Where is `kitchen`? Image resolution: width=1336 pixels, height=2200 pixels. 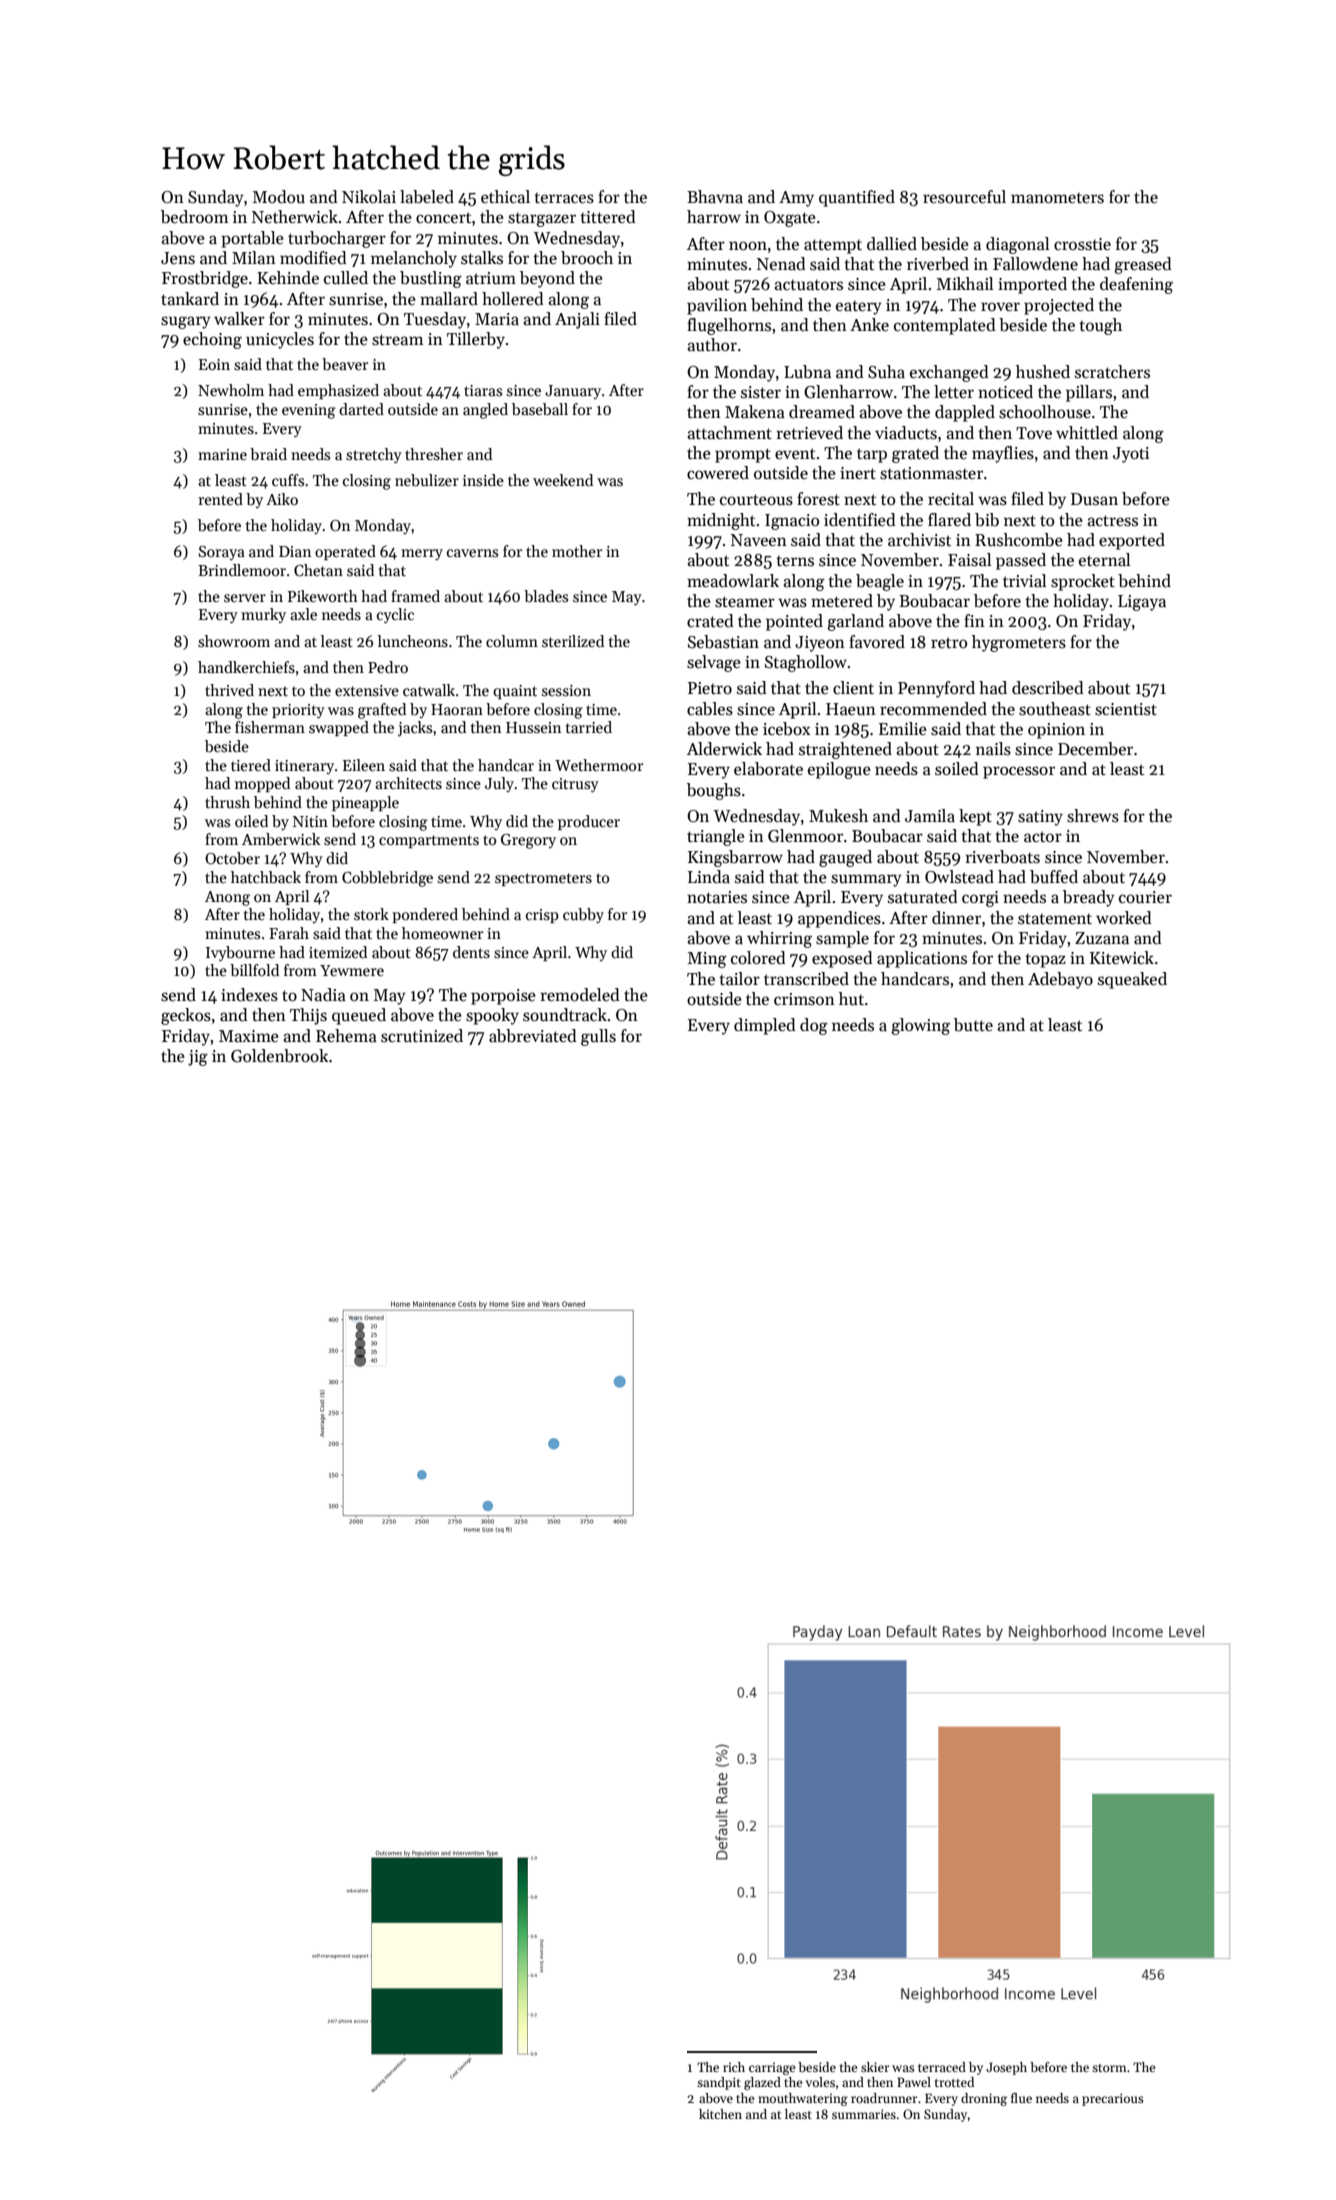
kitchen is located at coordinates (720, 2114).
